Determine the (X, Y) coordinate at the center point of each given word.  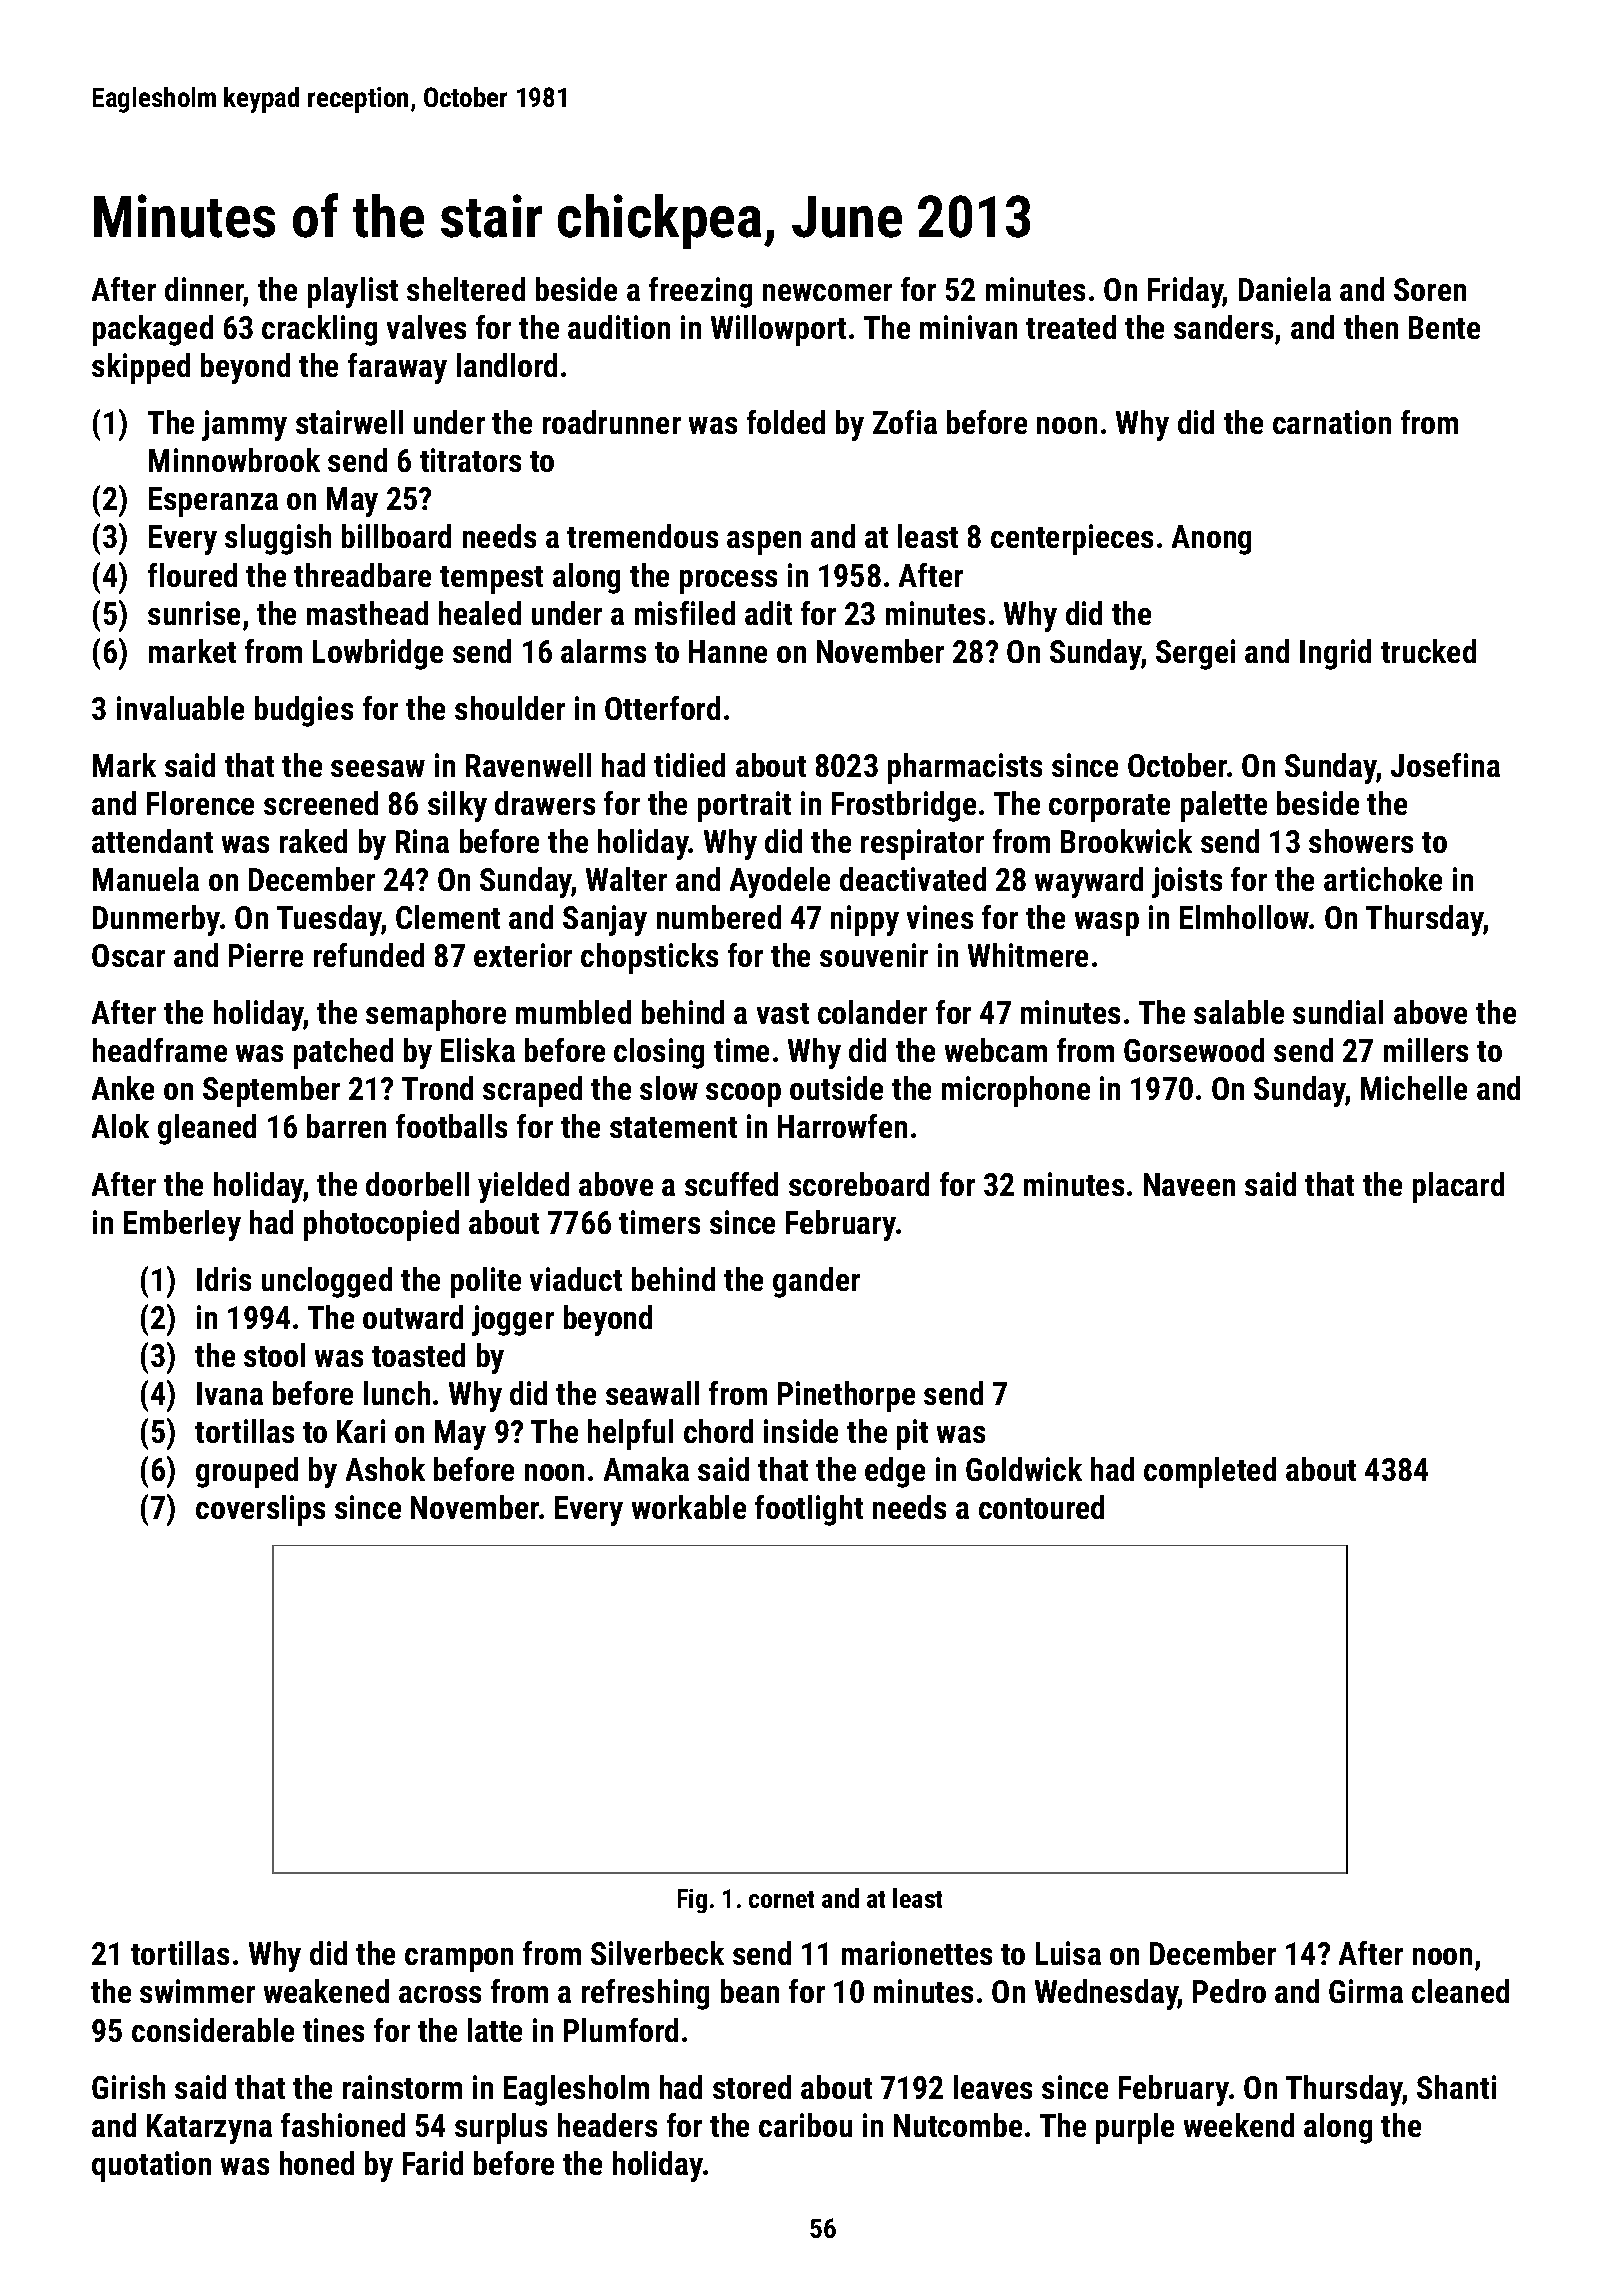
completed (1210, 1472)
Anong (1211, 540)
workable (689, 1507)
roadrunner (612, 422)
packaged (153, 330)
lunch (397, 1393)
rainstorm (402, 2087)
